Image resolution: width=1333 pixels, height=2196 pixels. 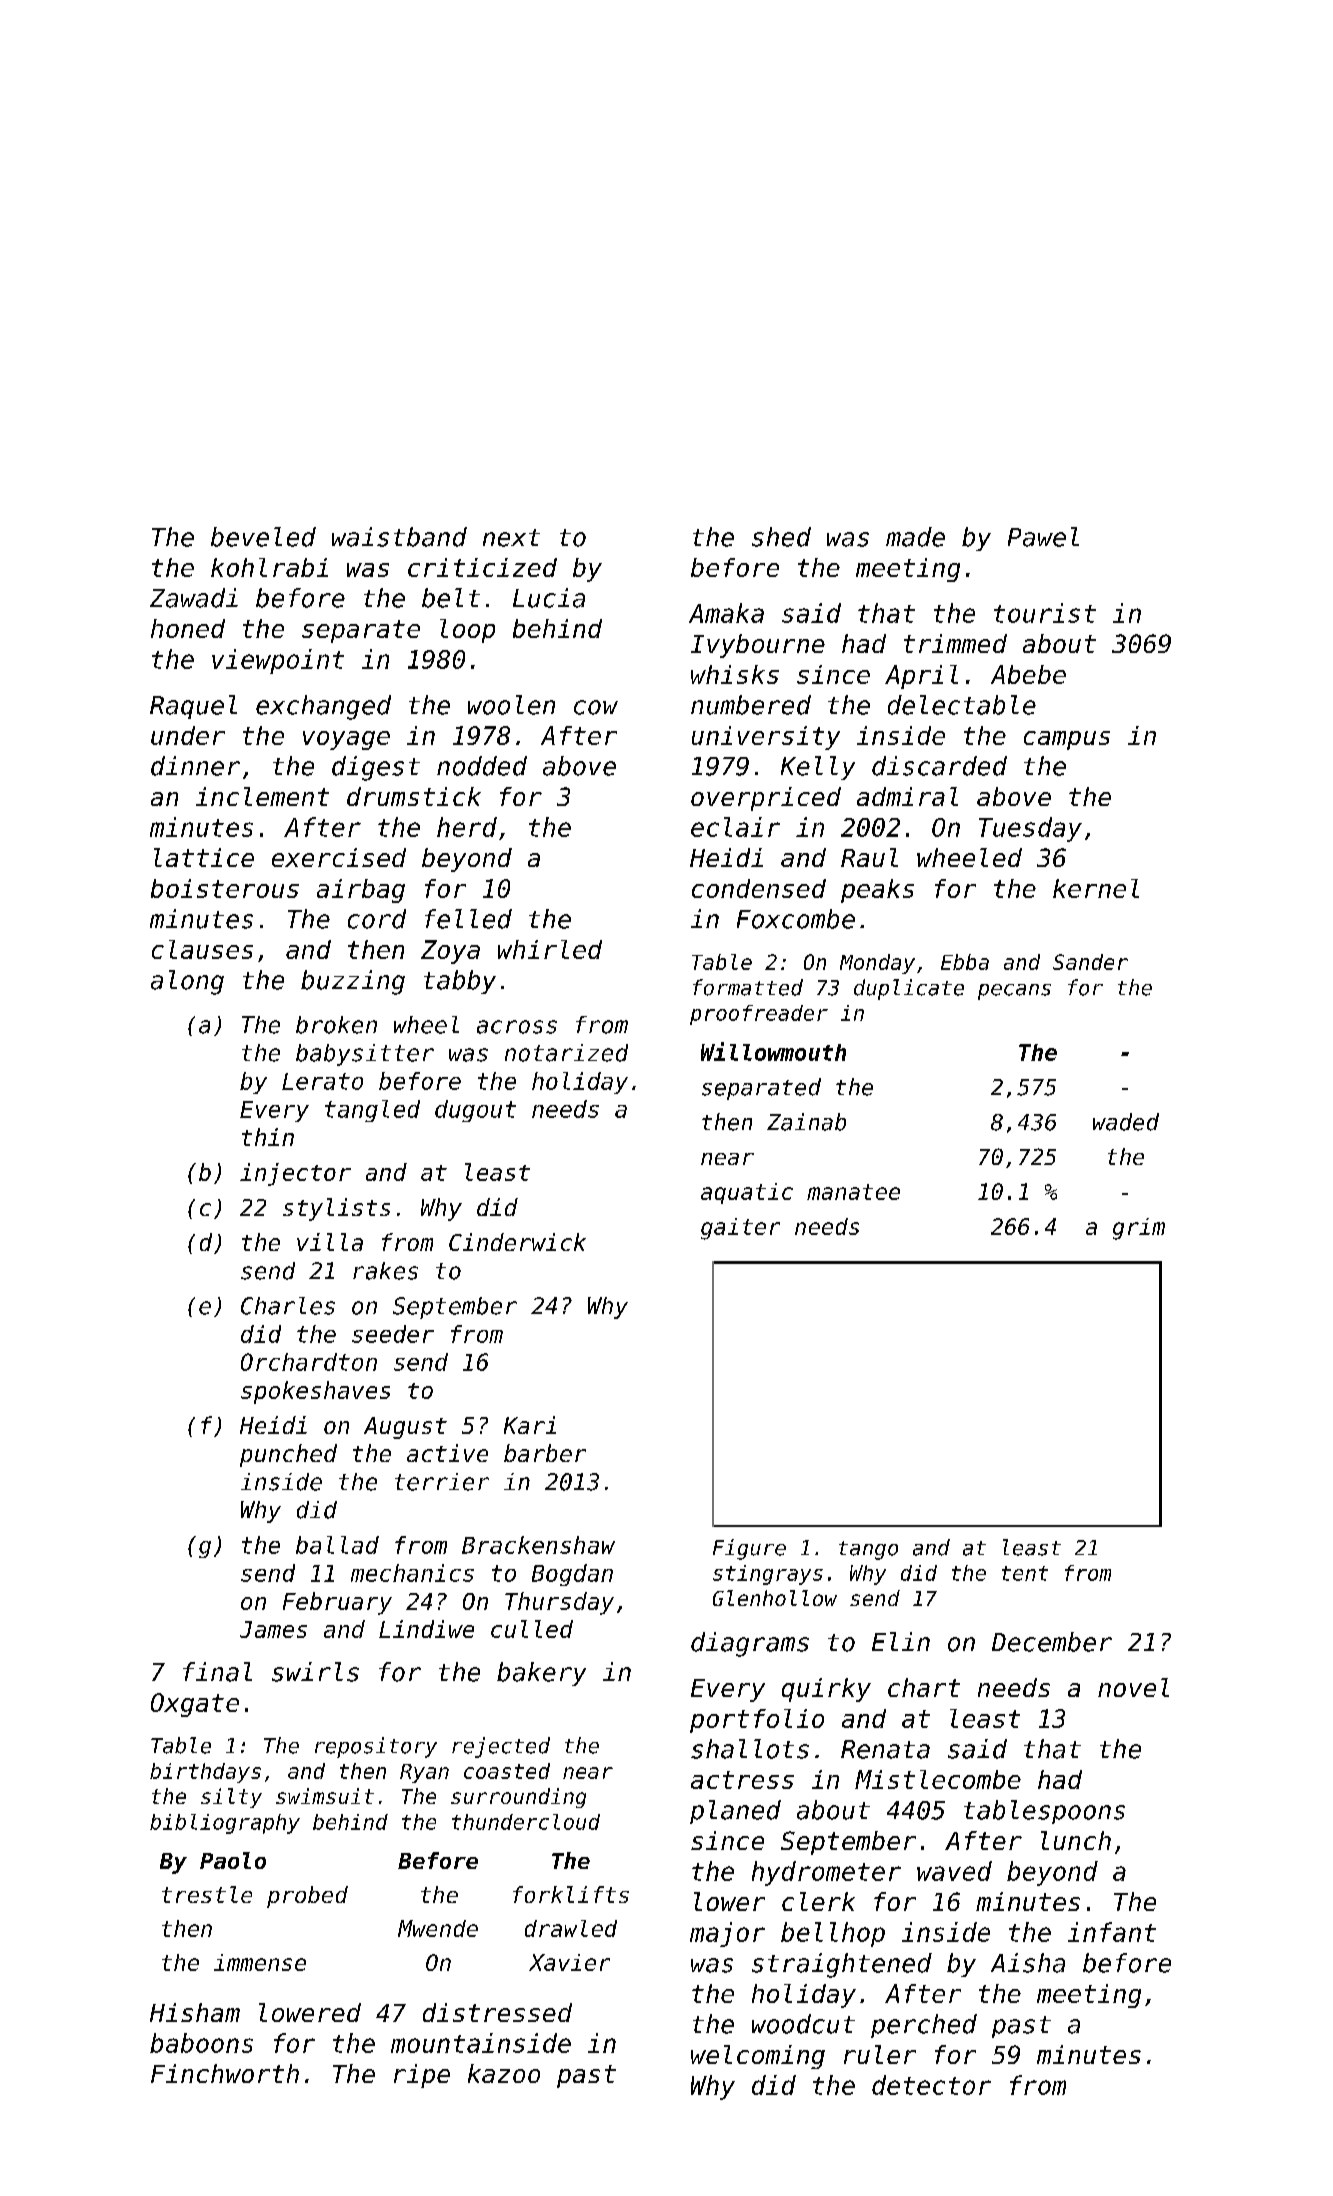 I want to click on Lerato, so click(x=322, y=1081).
